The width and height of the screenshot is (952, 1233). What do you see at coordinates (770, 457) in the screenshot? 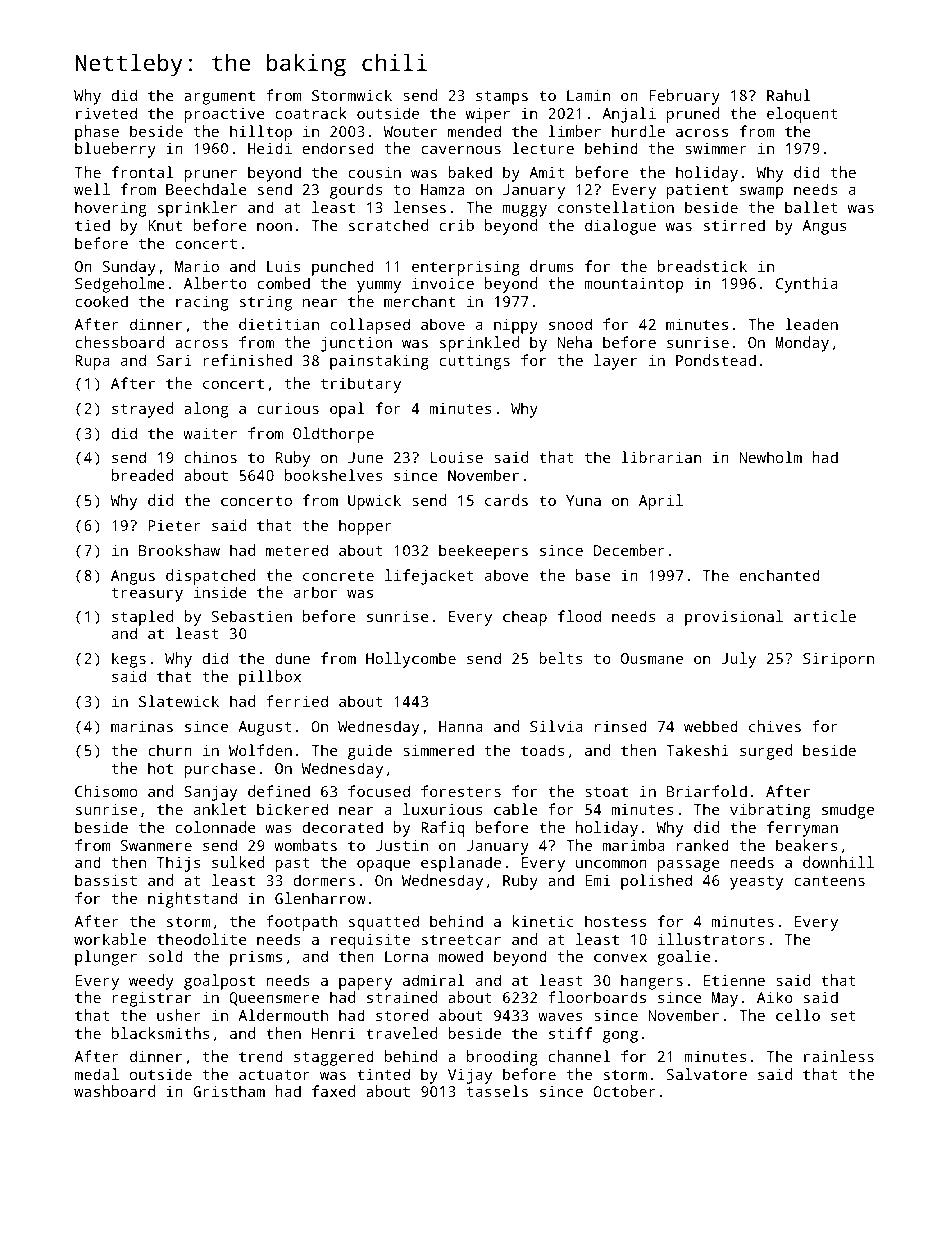
I see `Newholm` at bounding box center [770, 457].
